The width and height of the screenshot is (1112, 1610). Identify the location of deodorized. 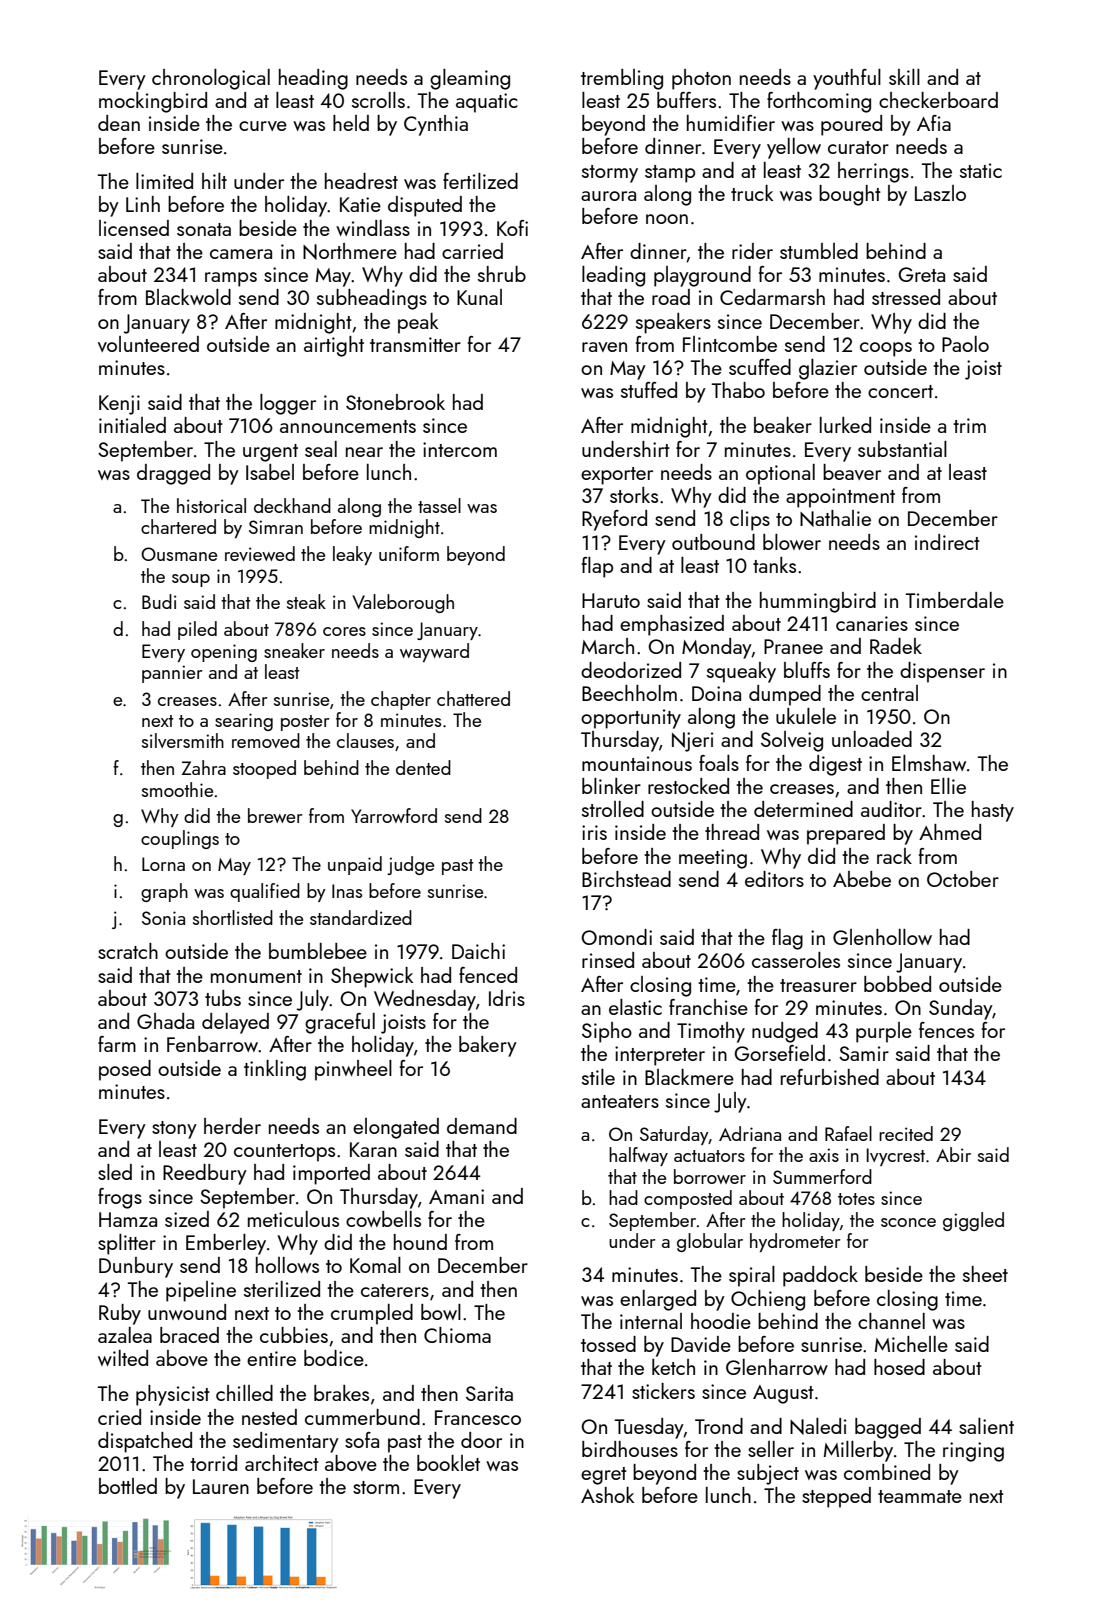
(631, 670).
